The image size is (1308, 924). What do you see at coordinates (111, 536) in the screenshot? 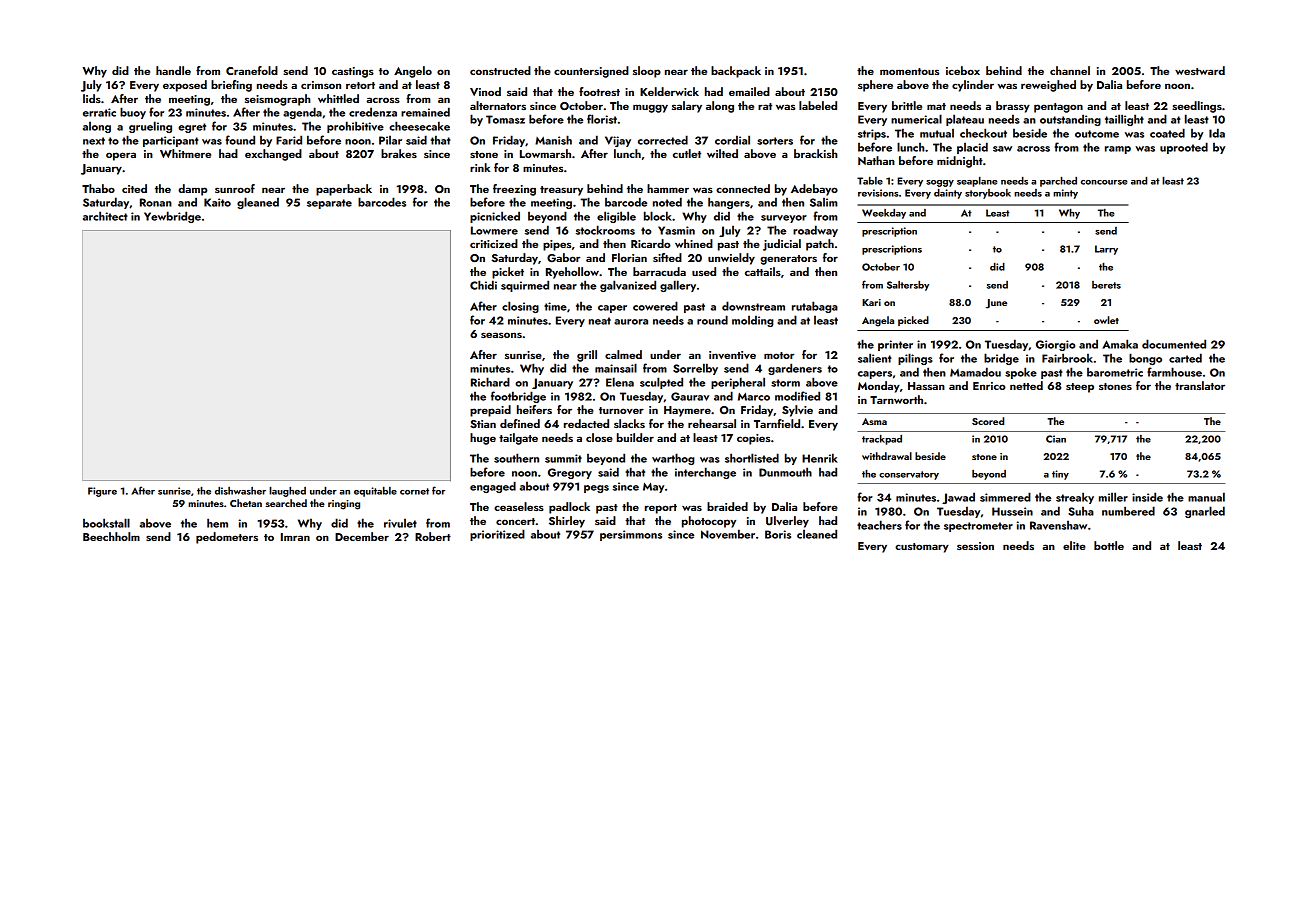
I see `Beechholm` at bounding box center [111, 536].
